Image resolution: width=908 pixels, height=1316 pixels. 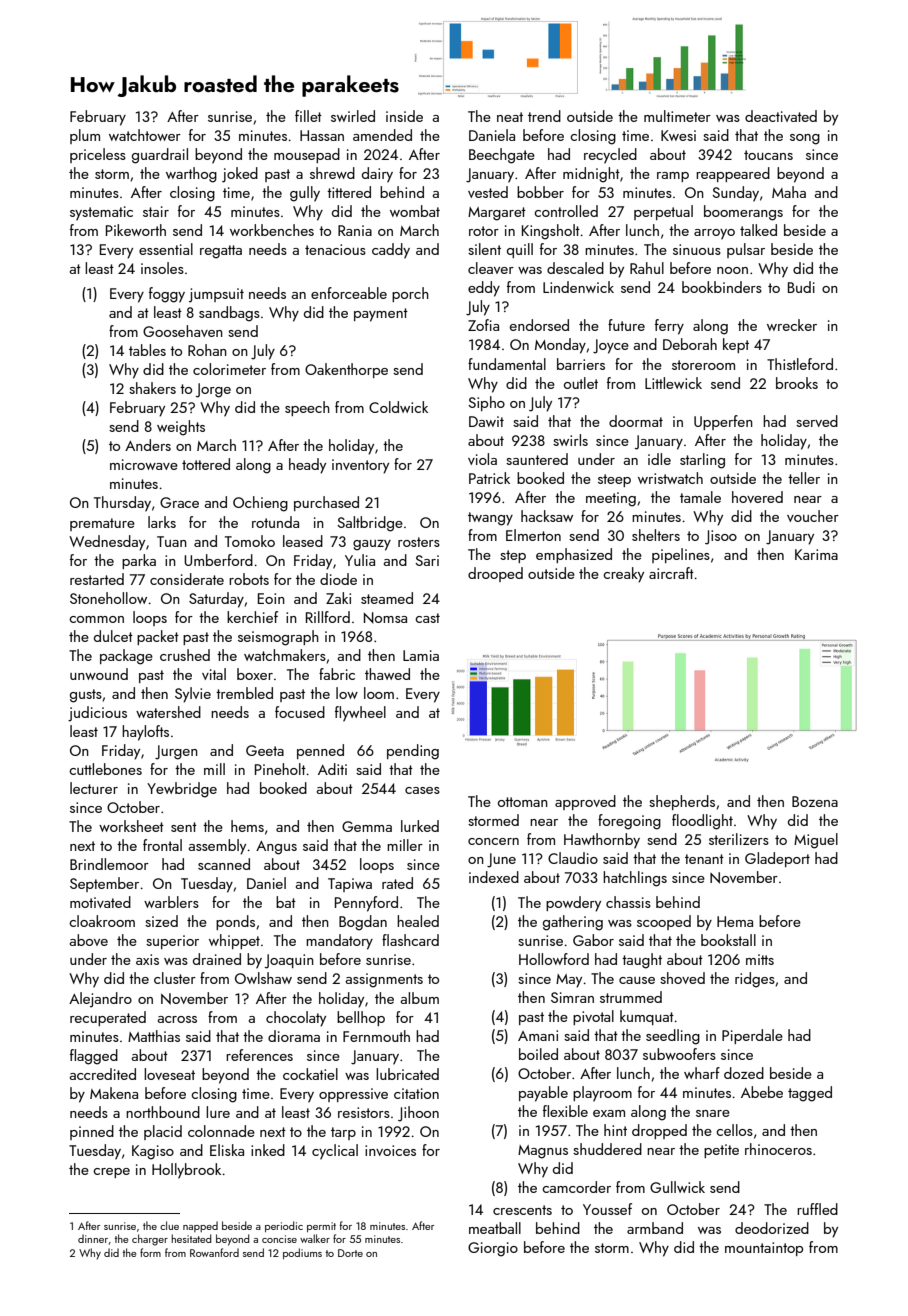 What do you see at coordinates (294, 1036) in the screenshot?
I see `diorama` at bounding box center [294, 1036].
